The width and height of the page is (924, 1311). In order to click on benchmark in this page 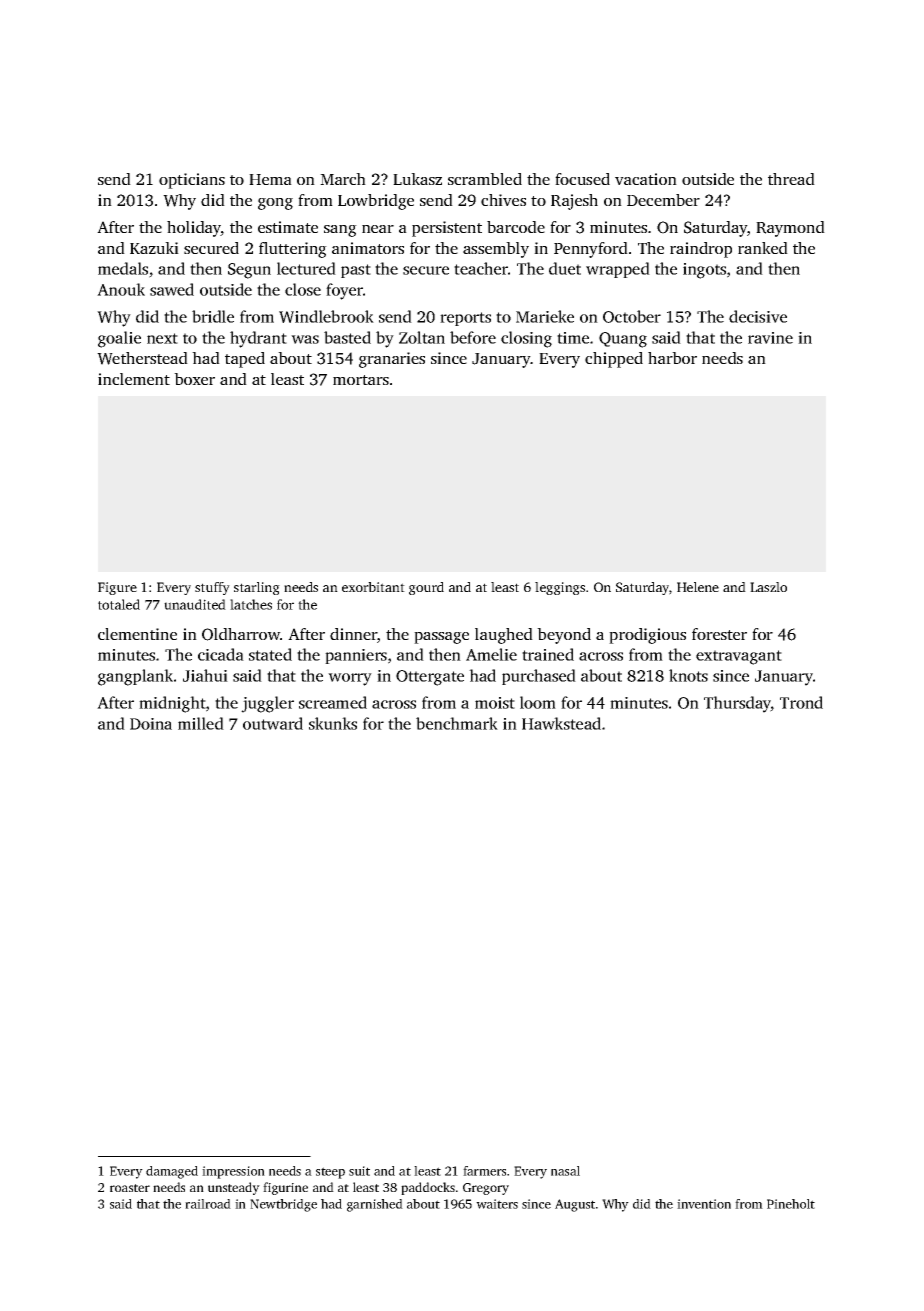, I will do `click(457, 723)`.
